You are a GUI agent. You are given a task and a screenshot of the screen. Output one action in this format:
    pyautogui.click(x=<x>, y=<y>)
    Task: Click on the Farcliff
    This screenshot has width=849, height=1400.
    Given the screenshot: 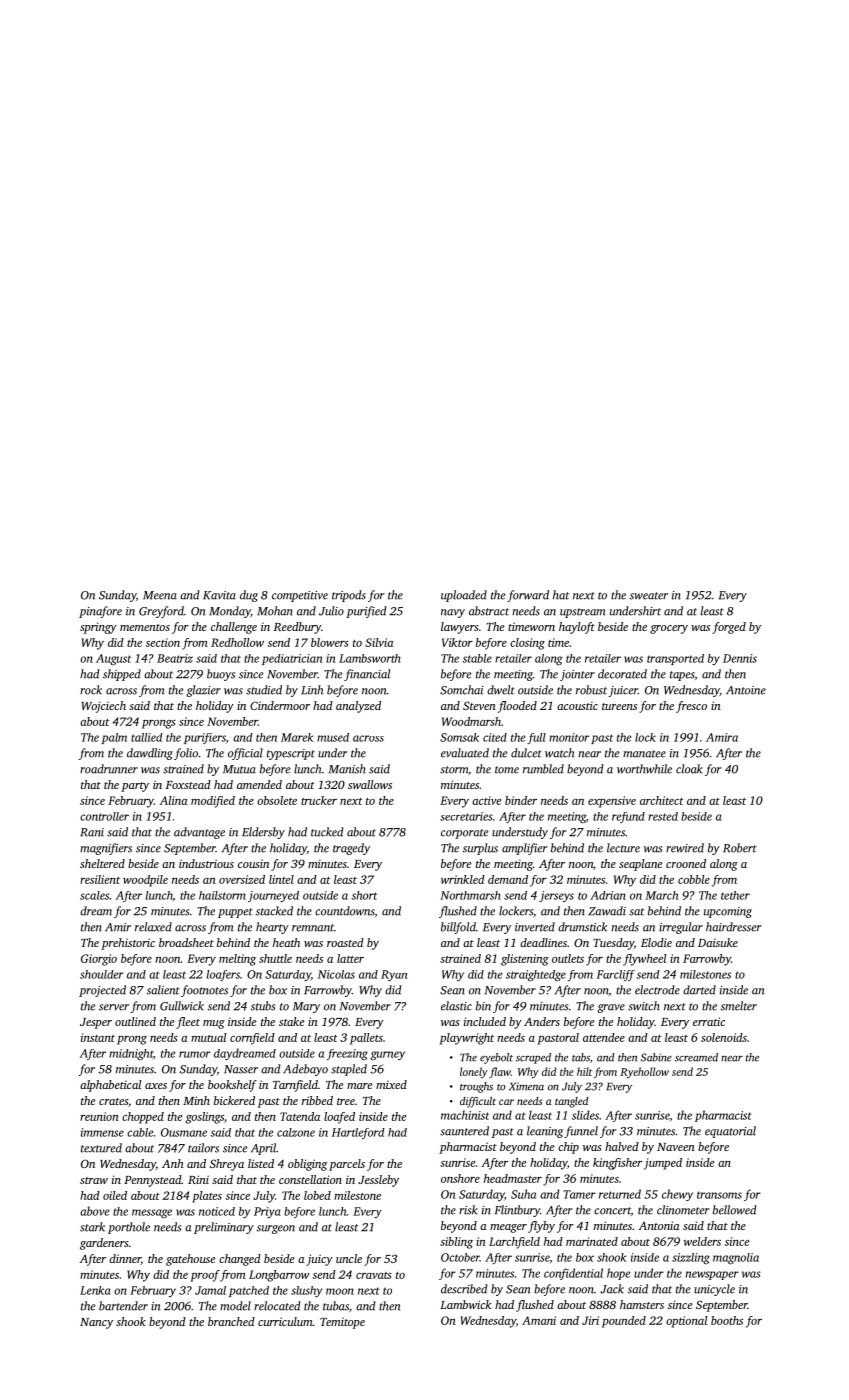 What is the action you would take?
    pyautogui.click(x=616, y=975)
